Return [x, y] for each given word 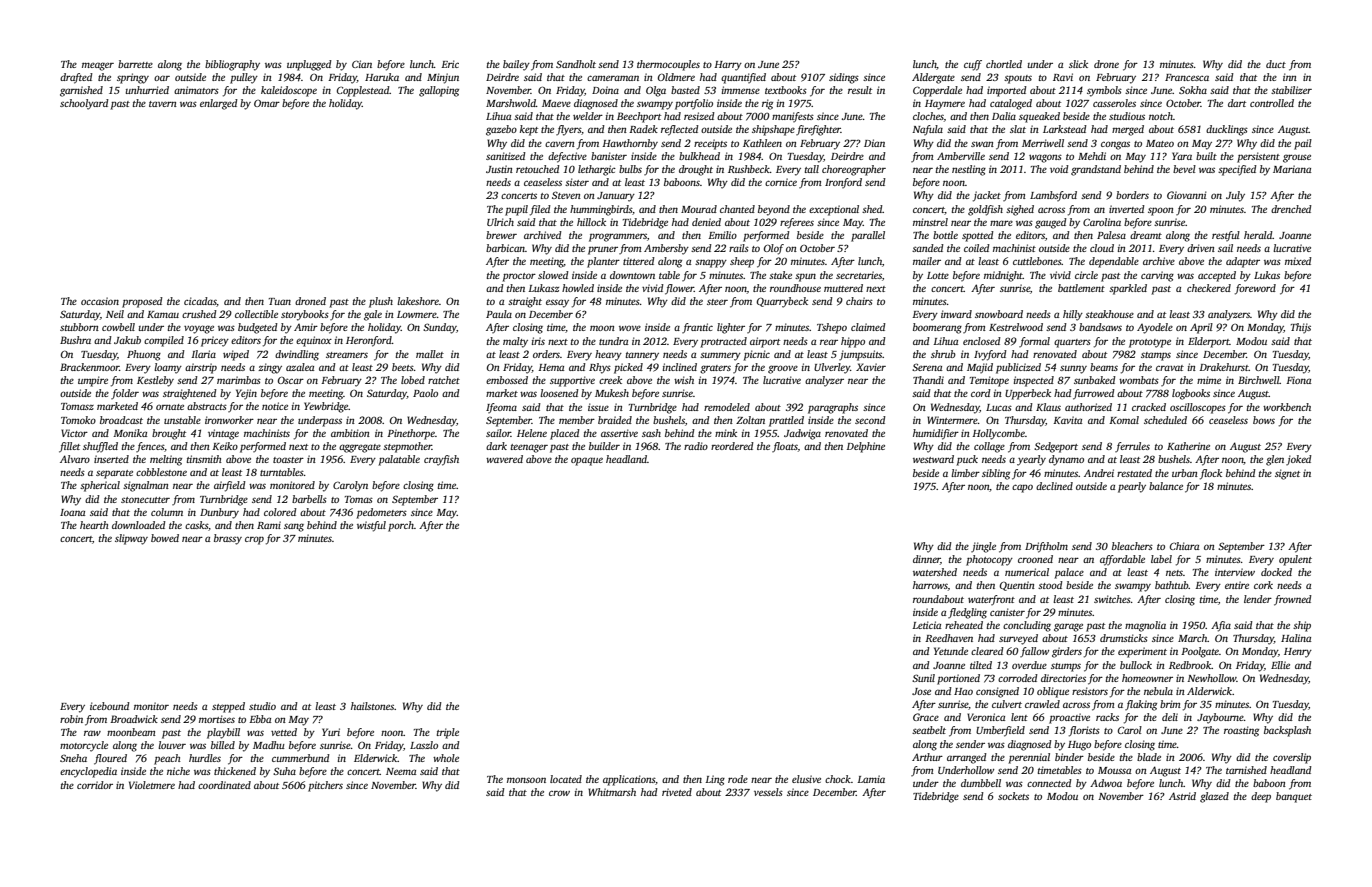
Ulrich [500, 222]
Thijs [1301, 328]
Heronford [369, 341]
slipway [131, 539]
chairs [859, 301]
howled [578, 288]
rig [767, 104]
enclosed [982, 341]
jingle [983, 547]
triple [448, 733]
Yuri [331, 732]
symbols [1104, 91]
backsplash [1287, 731]
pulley [244, 78]
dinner [926, 559]
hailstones [372, 706]
